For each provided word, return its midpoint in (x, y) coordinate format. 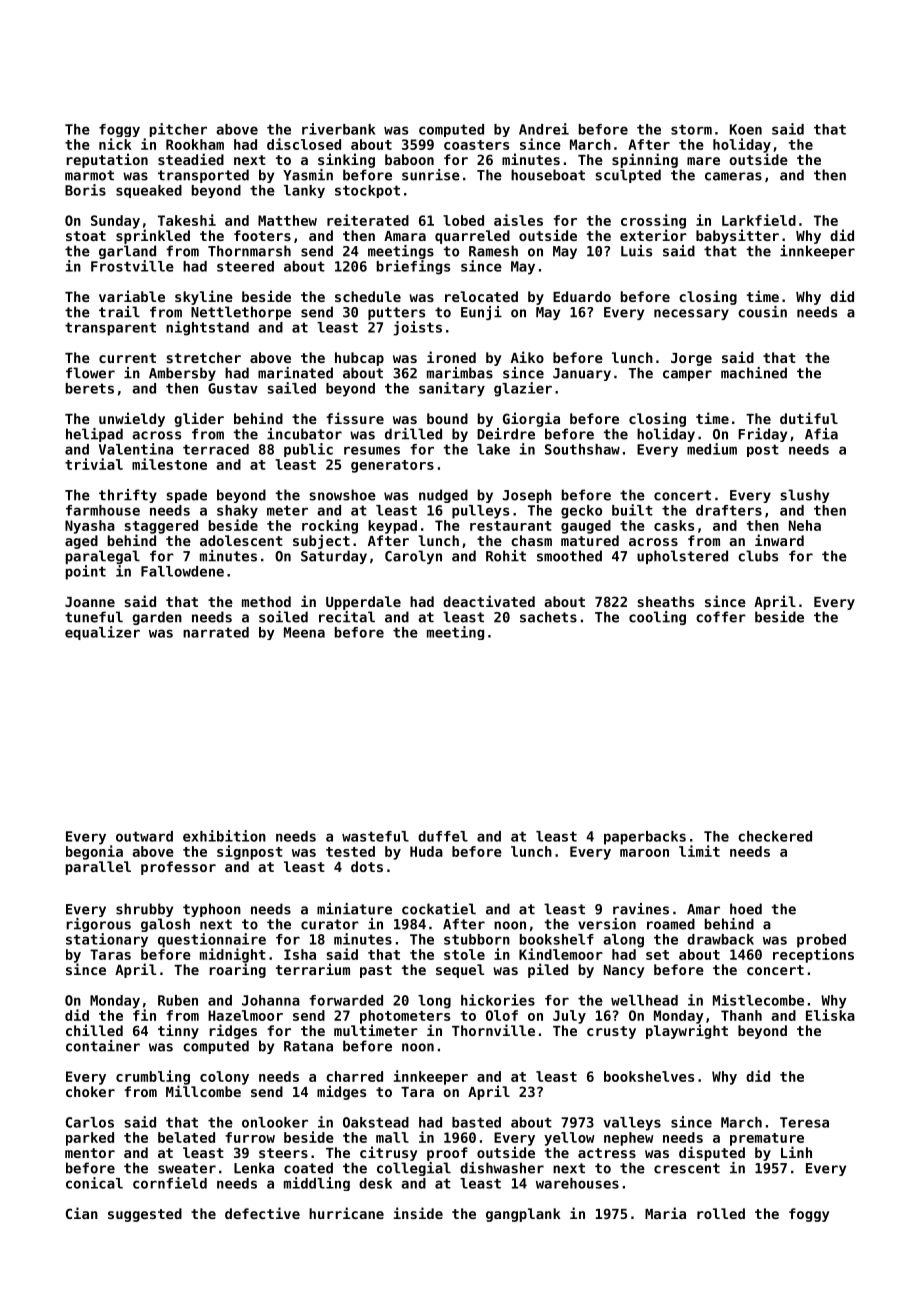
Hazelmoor (245, 1015)
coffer (721, 617)
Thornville (493, 1030)
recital (347, 617)
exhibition (224, 836)
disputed (712, 1153)
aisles (518, 220)
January (582, 374)
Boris (85, 190)
